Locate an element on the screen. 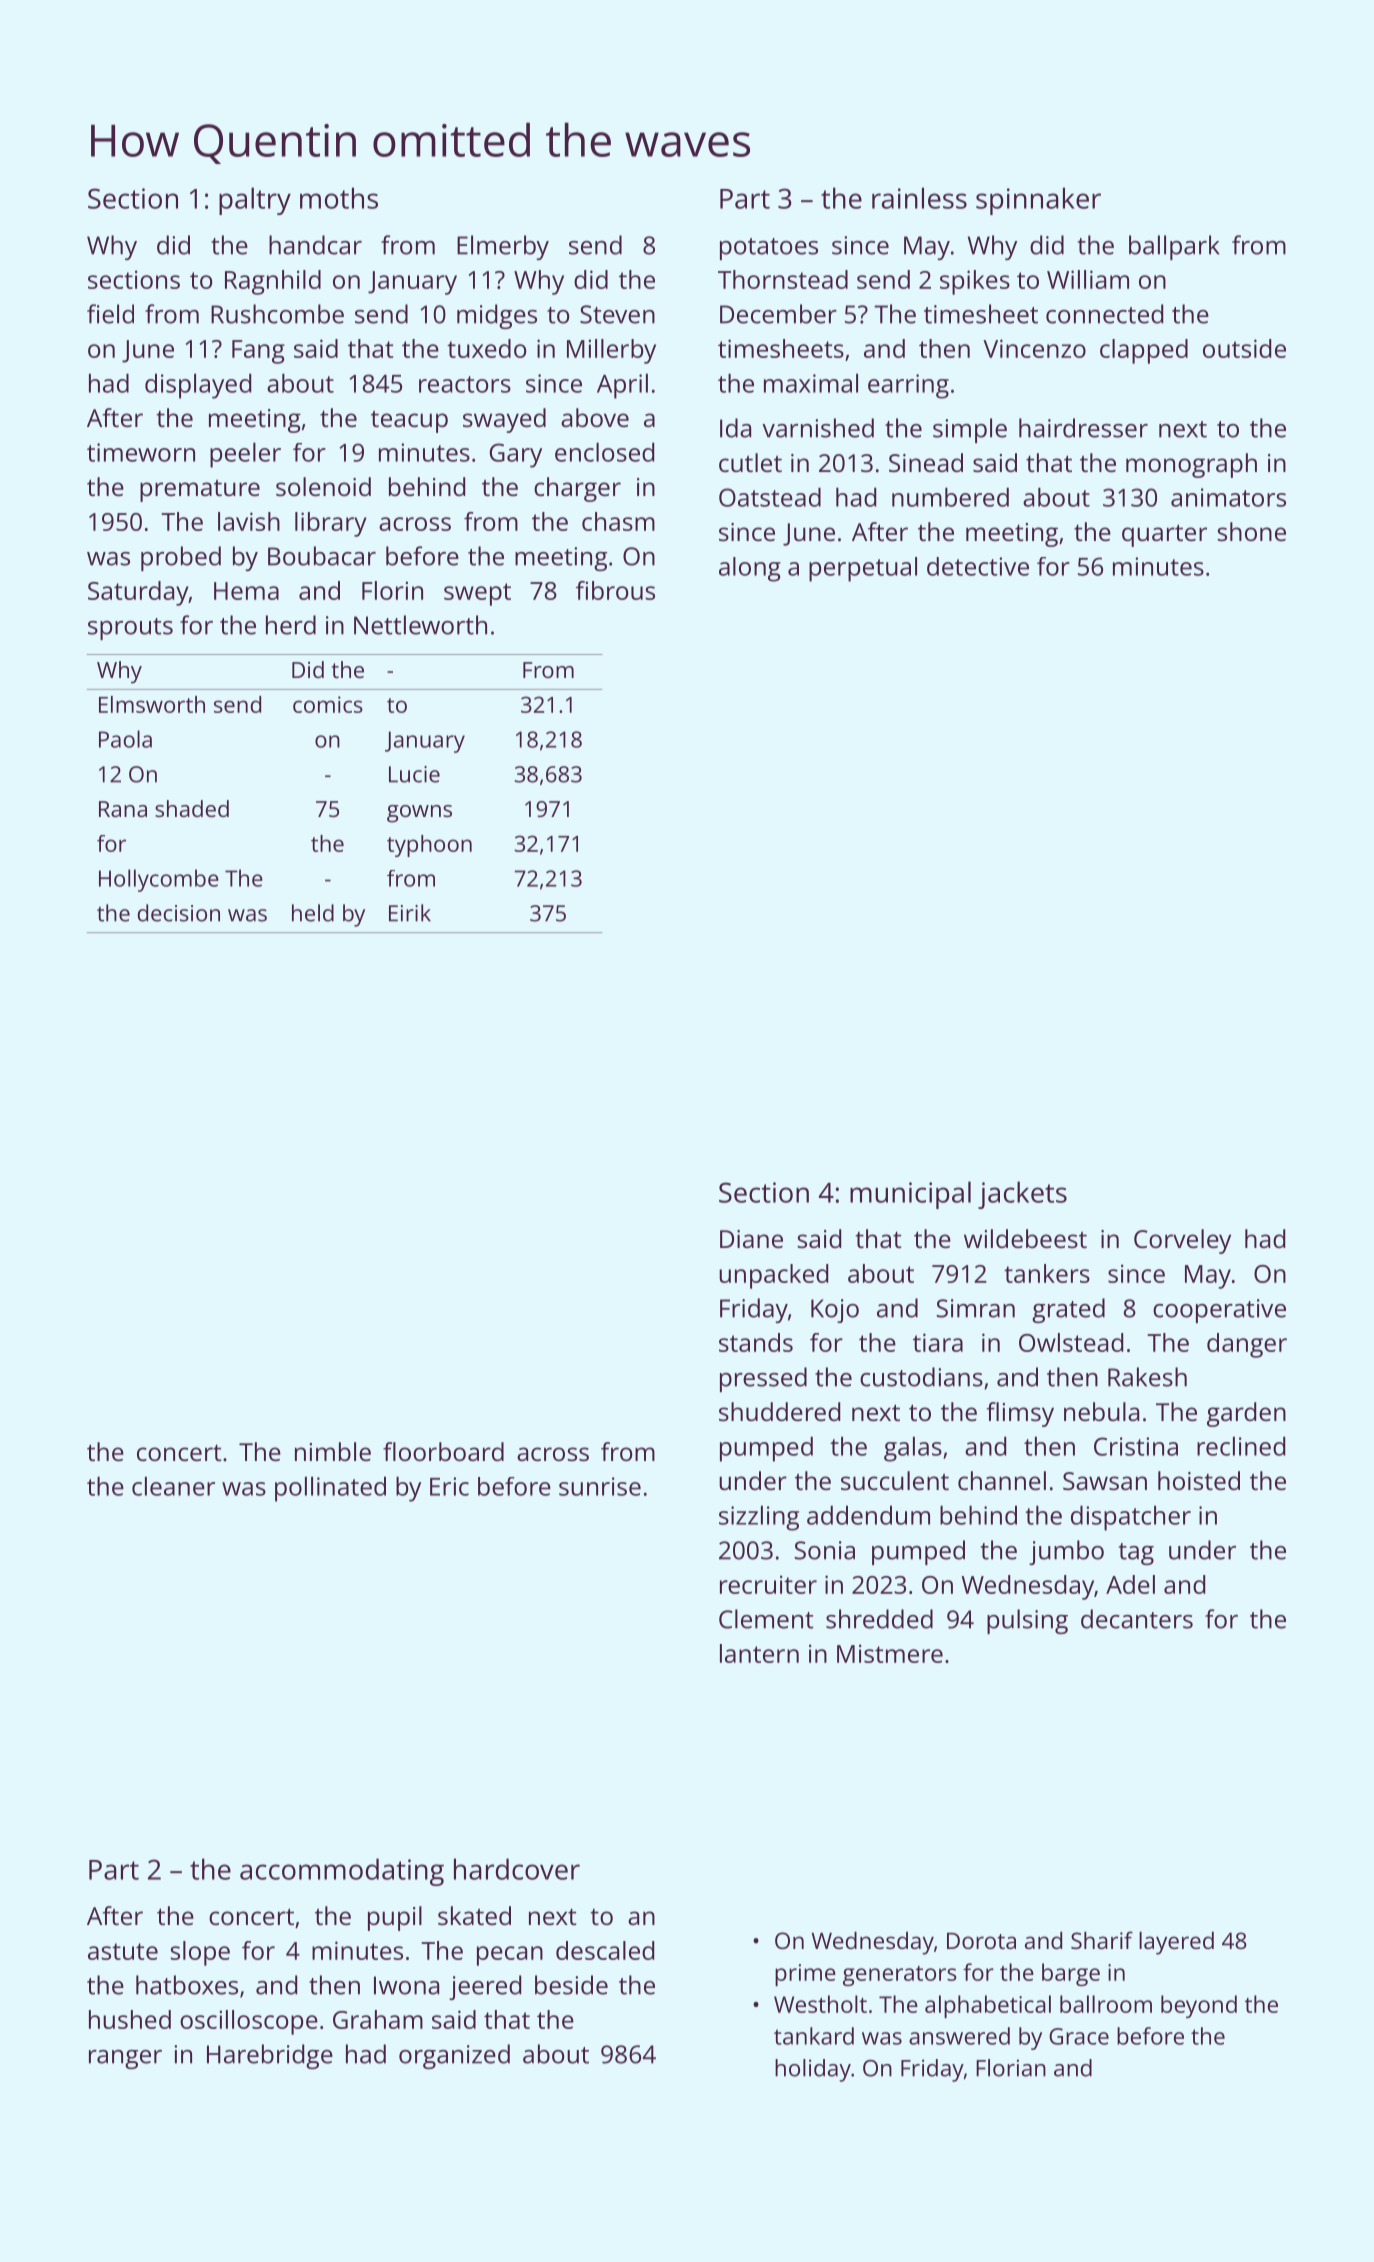 Image resolution: width=1374 pixels, height=2262 pixels. shone is located at coordinates (1251, 531).
